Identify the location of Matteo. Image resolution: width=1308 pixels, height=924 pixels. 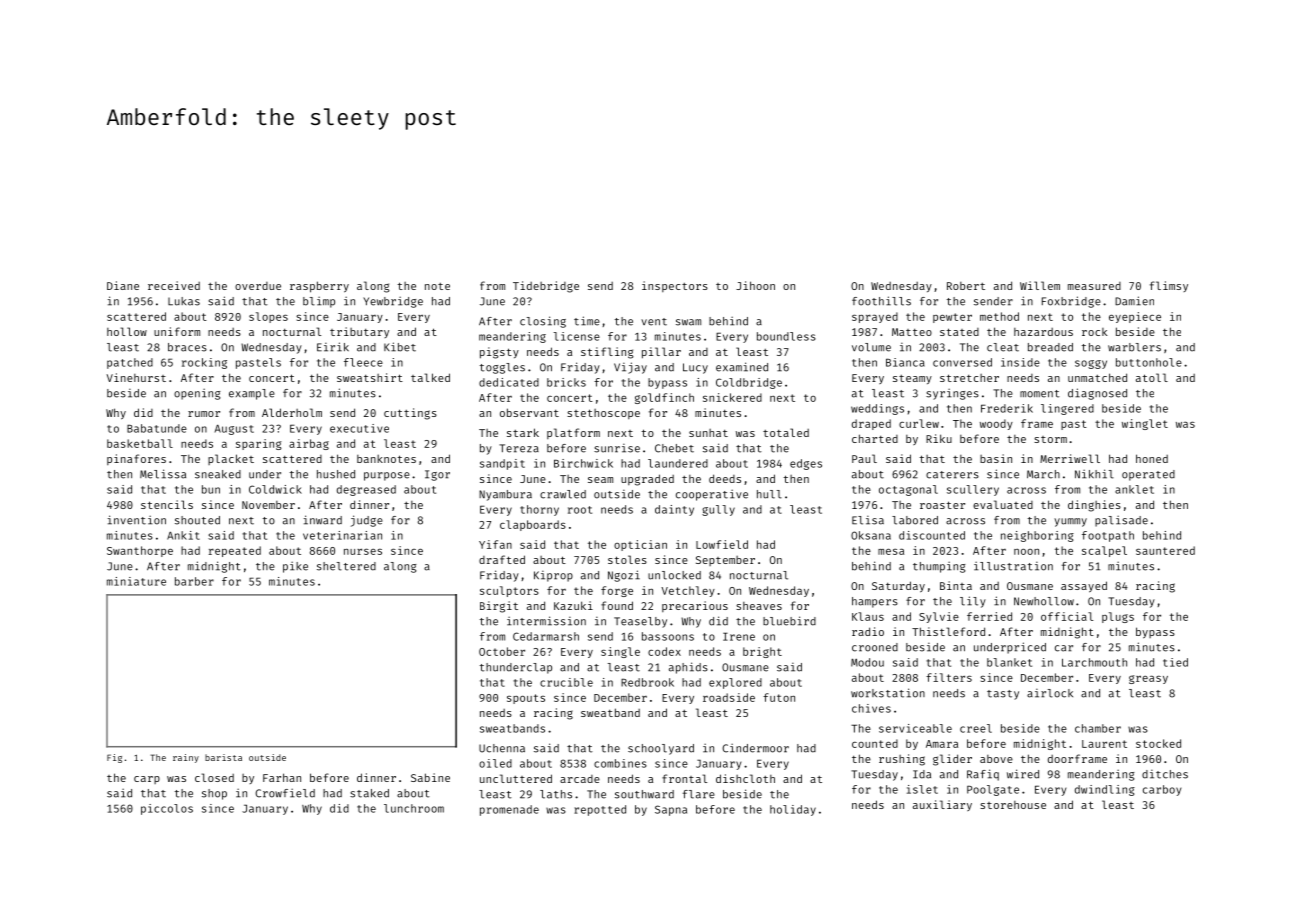
(912, 332).
